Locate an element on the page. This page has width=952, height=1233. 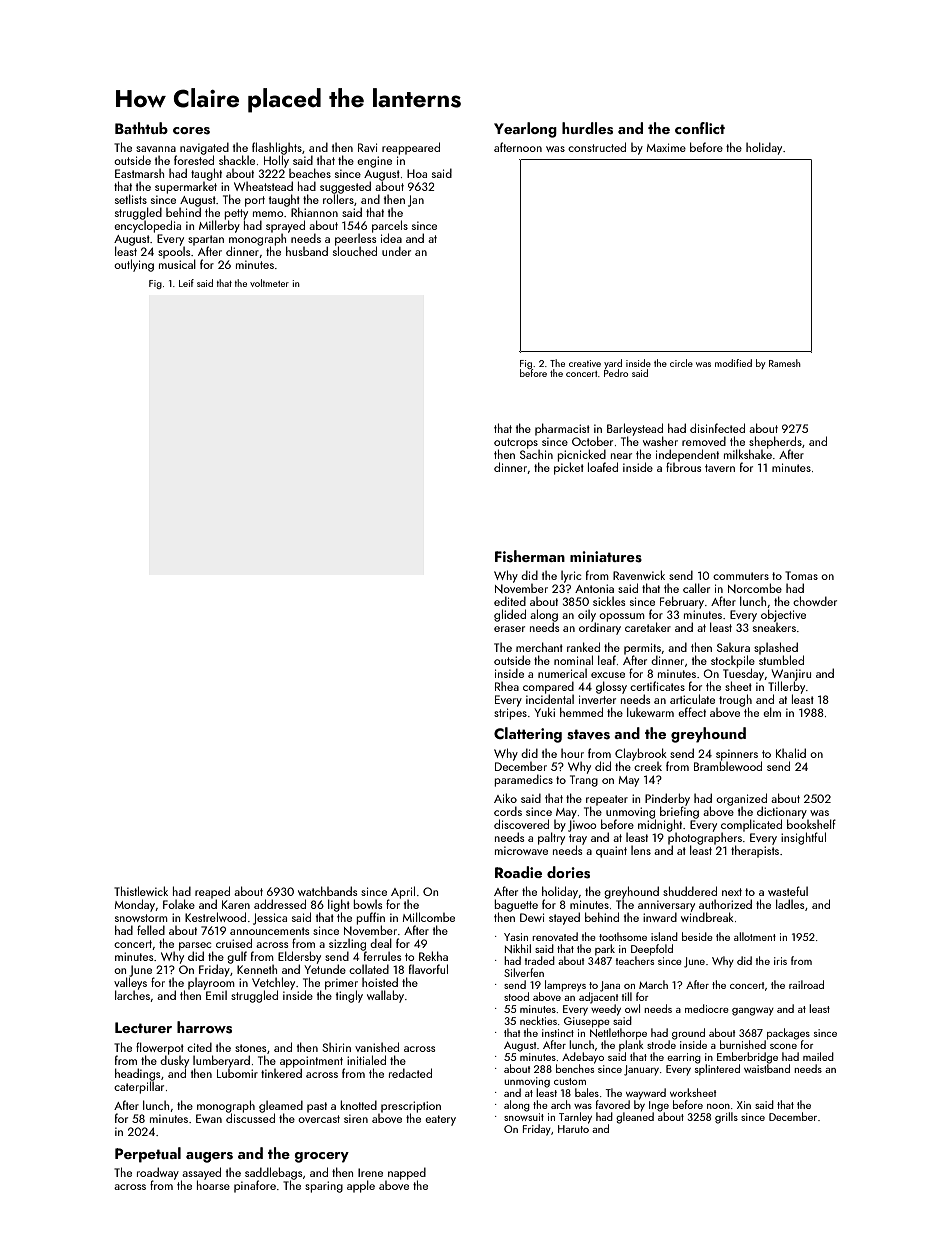
grocery is located at coordinates (321, 1157).
